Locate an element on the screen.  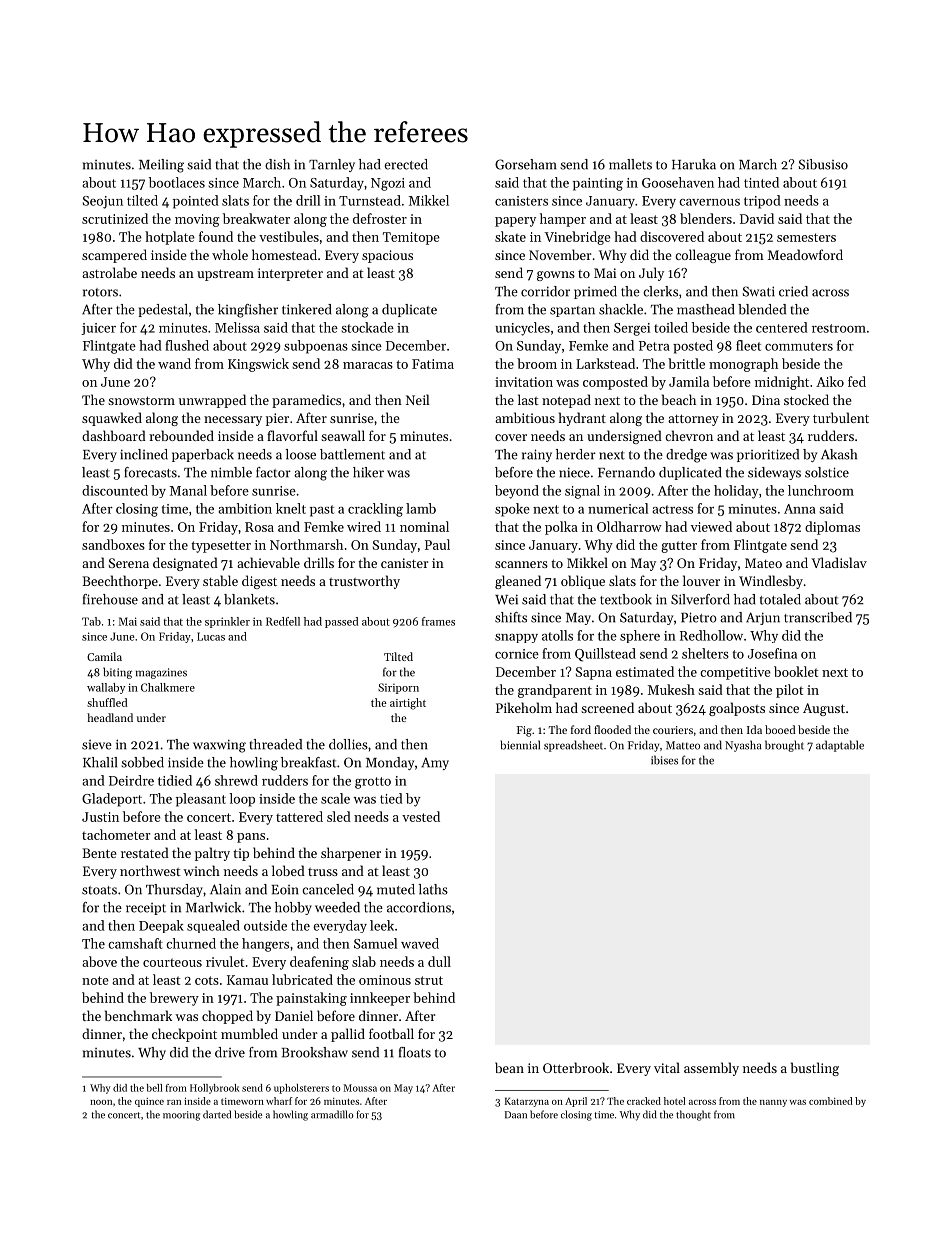
sphere is located at coordinates (640, 636).
